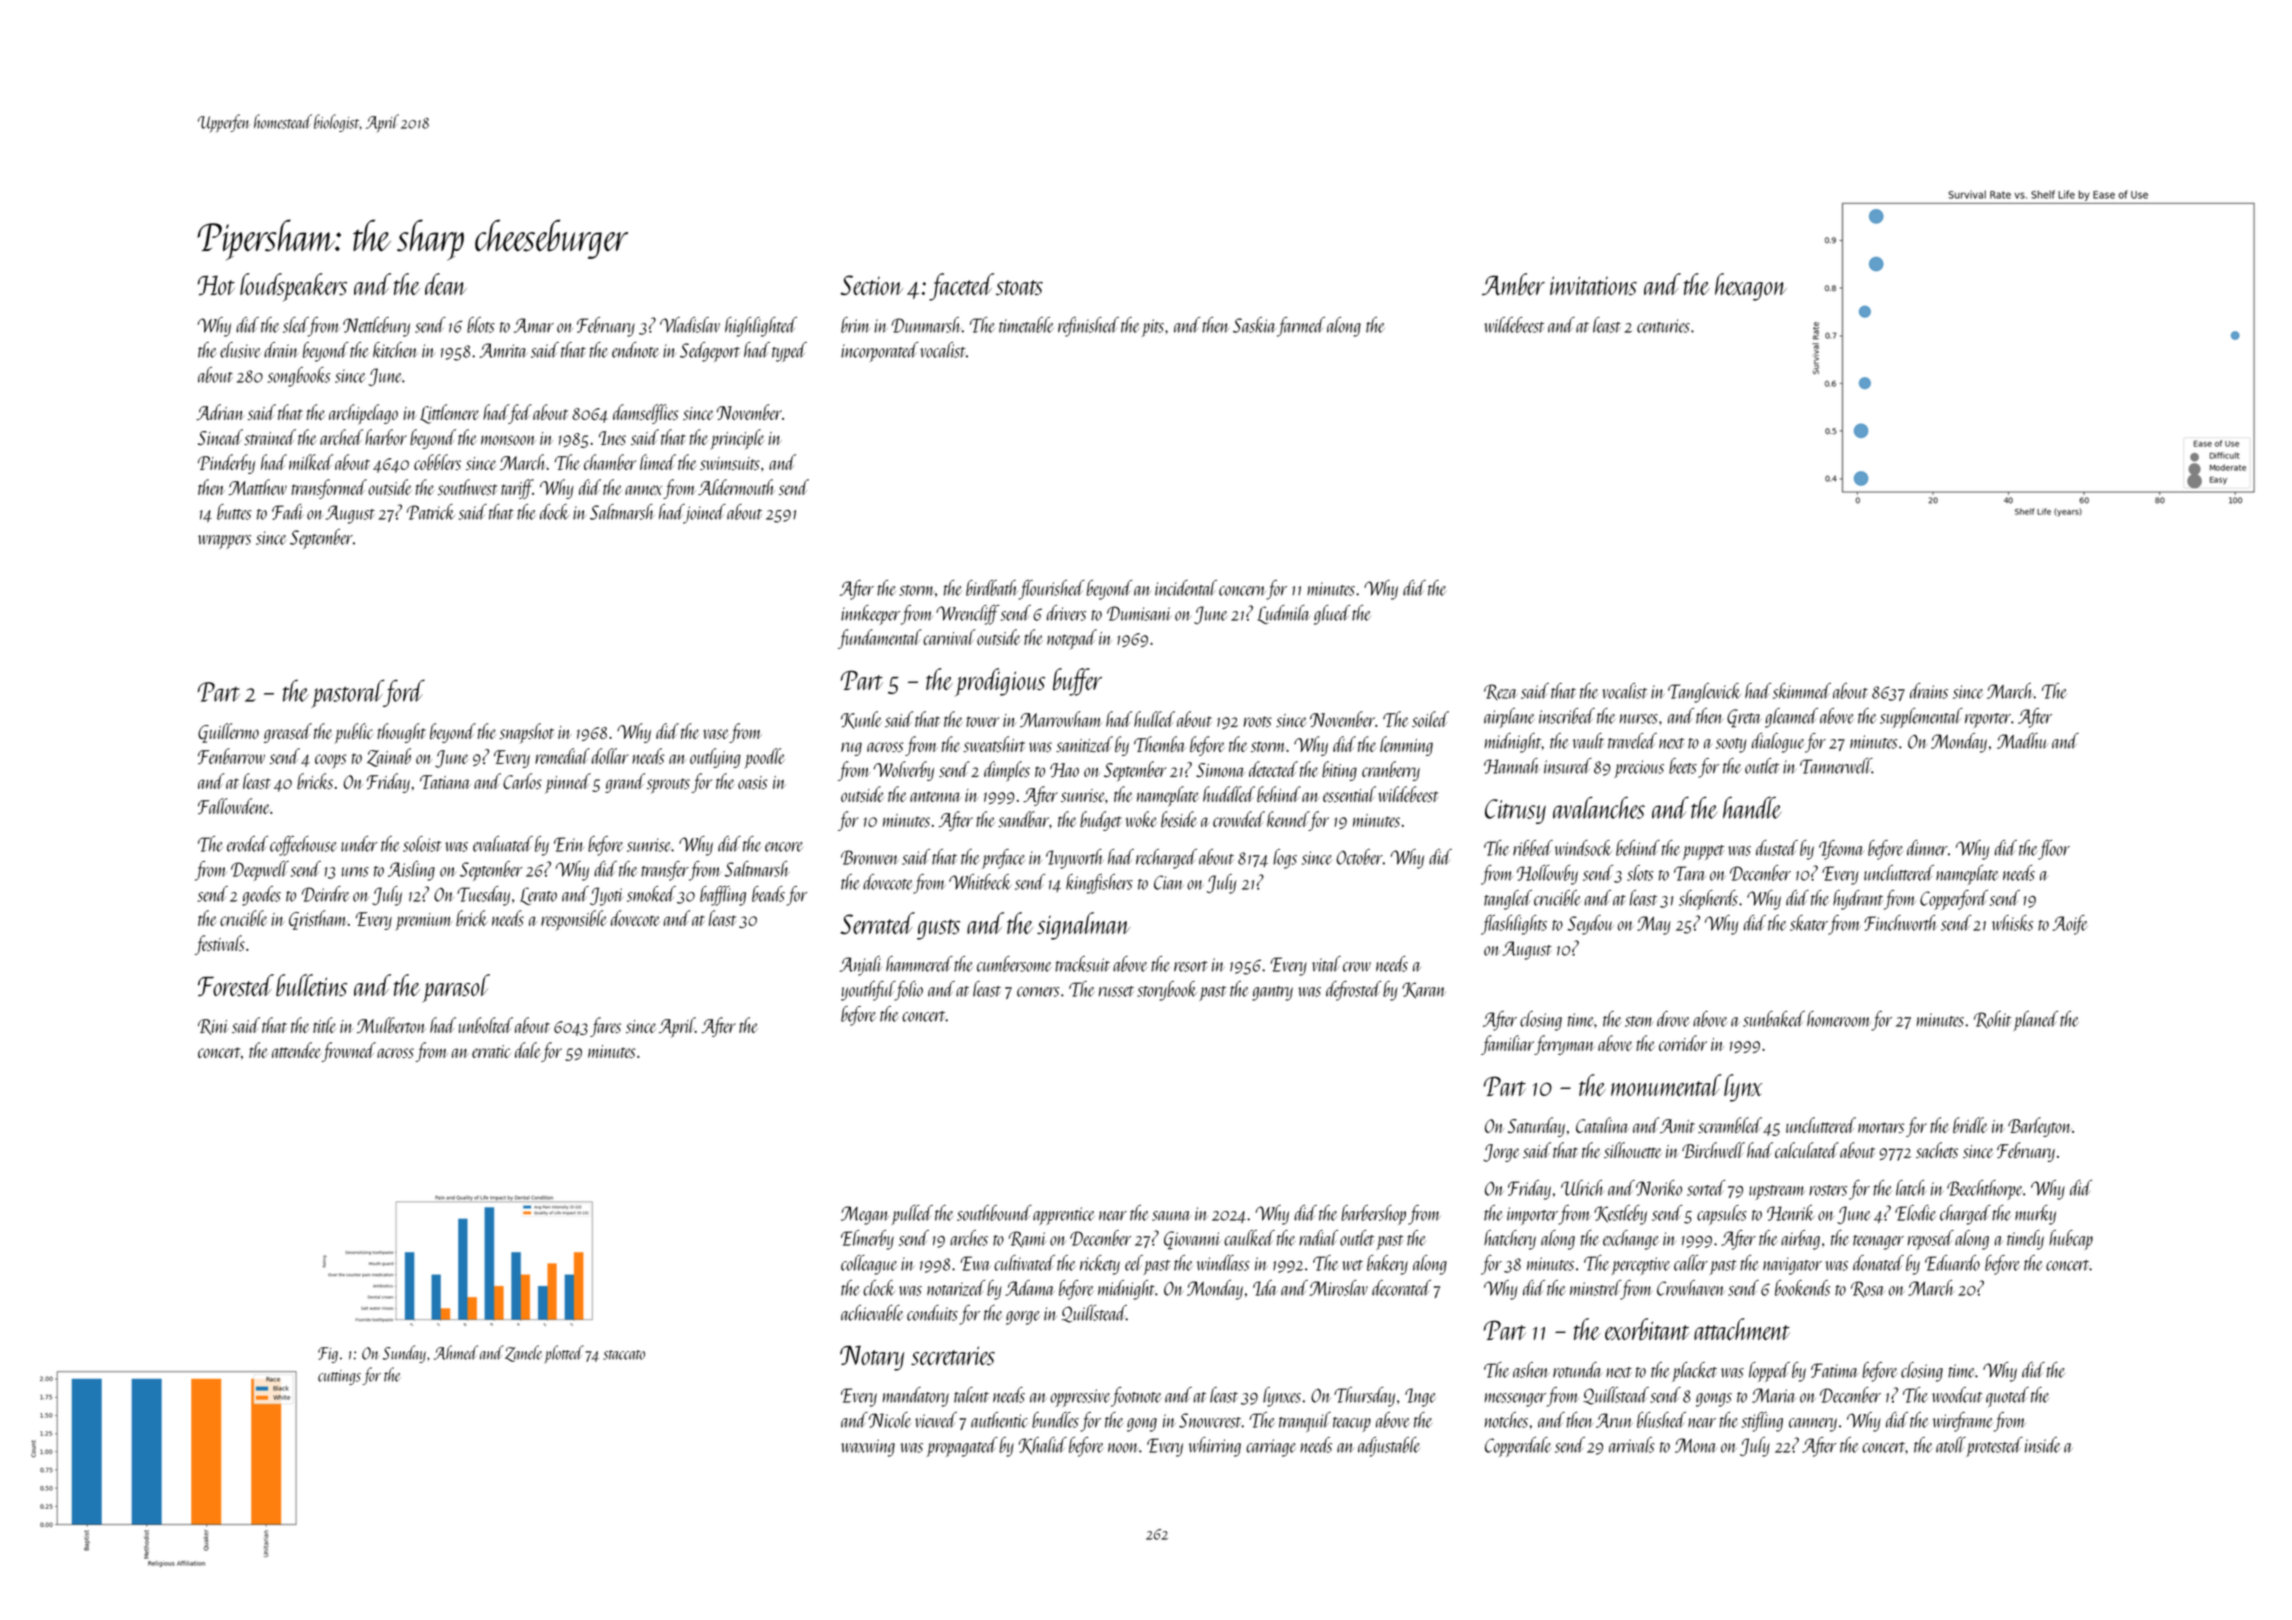 This image has height=1620, width=2292. Describe the element at coordinates (2040, 1127) in the image. I see `Barleyton` at that location.
